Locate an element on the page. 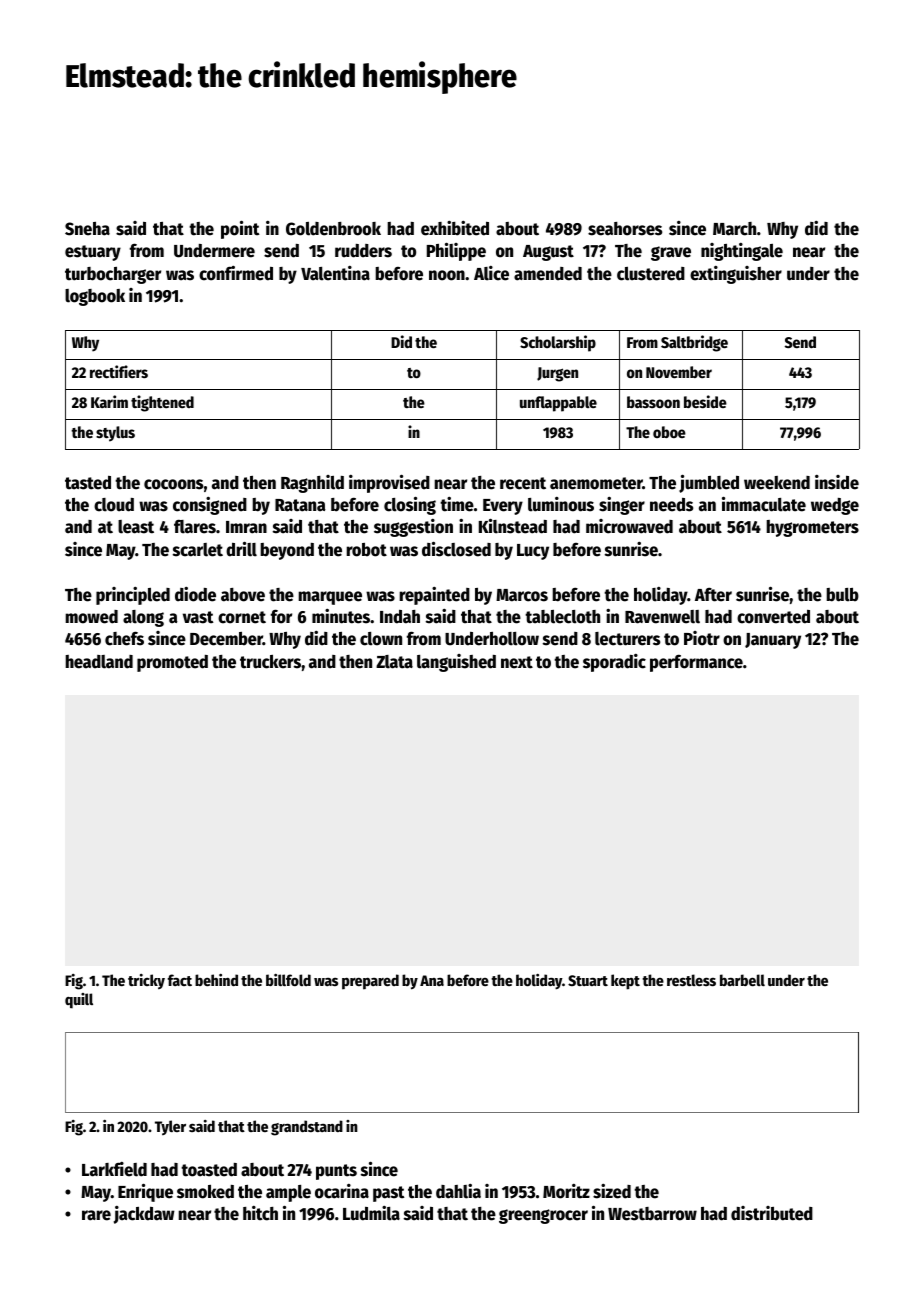 The width and height of the document is (924, 1308). Piotr is located at coordinates (702, 638).
